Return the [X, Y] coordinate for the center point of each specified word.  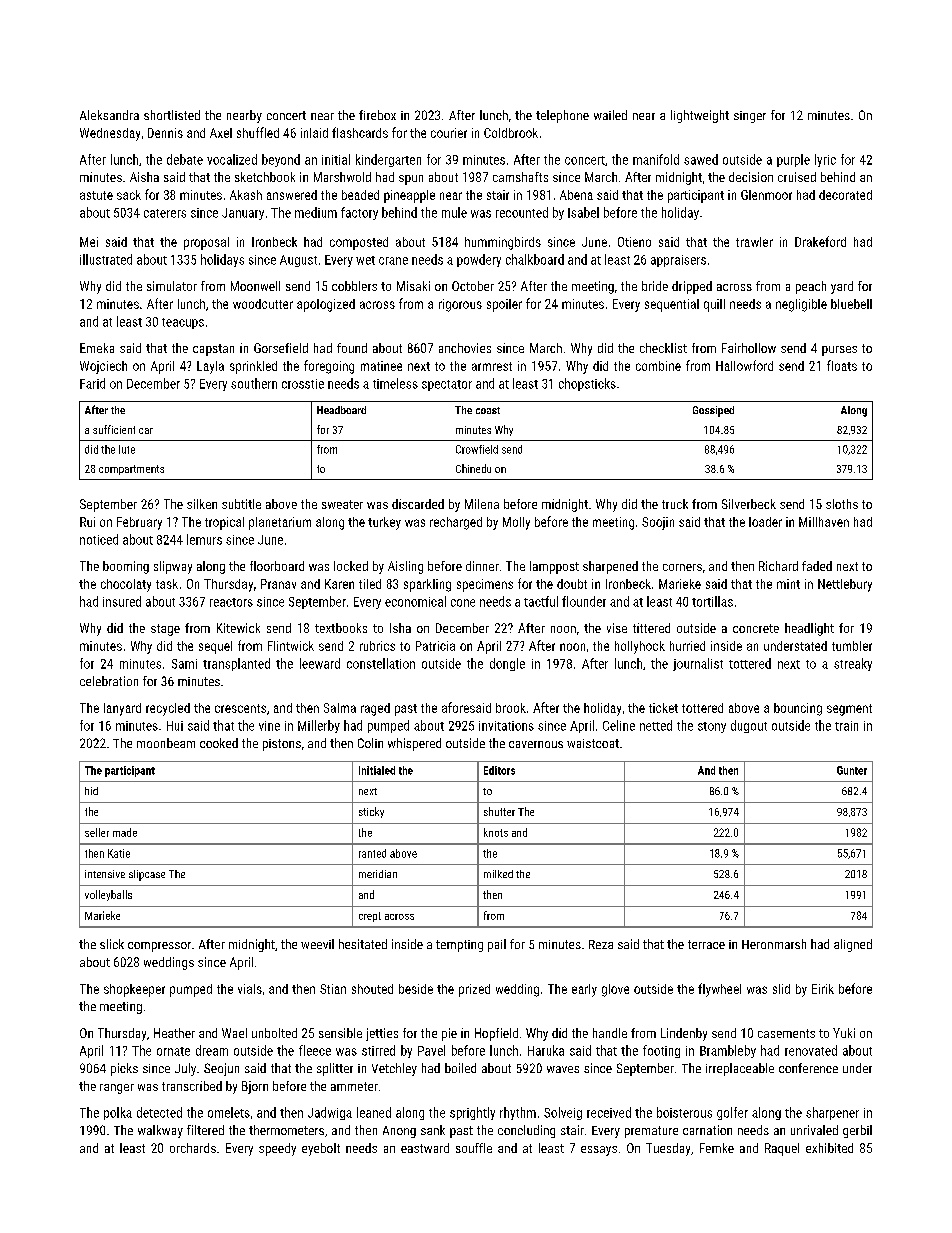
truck [675, 504]
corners [682, 567]
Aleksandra [109, 115]
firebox [377, 115]
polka [118, 1113]
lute [127, 449]
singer [750, 117]
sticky [371, 812]
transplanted [236, 664]
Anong [399, 1132]
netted [656, 725]
